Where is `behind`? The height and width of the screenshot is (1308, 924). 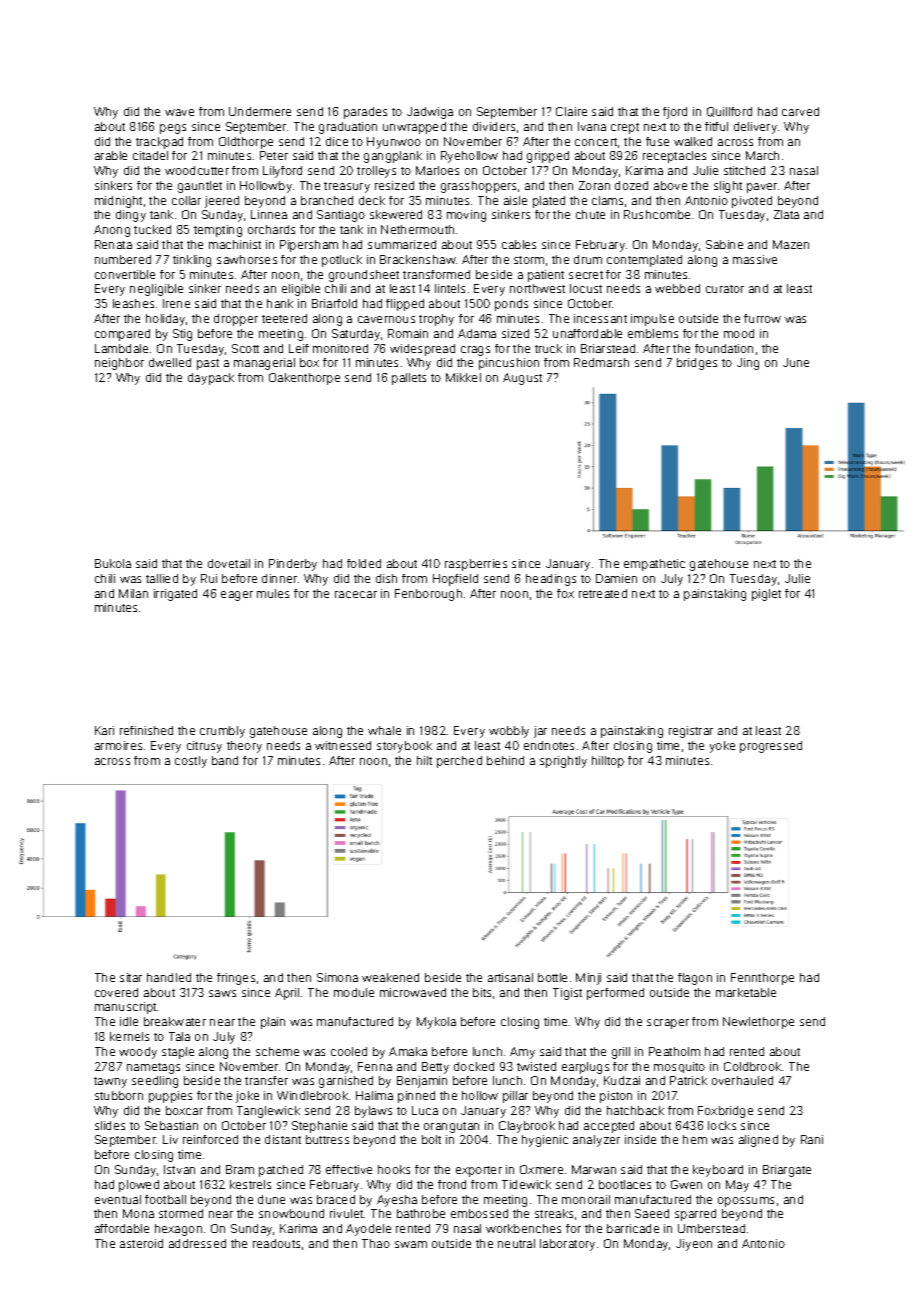 behind is located at coordinates (505, 760).
